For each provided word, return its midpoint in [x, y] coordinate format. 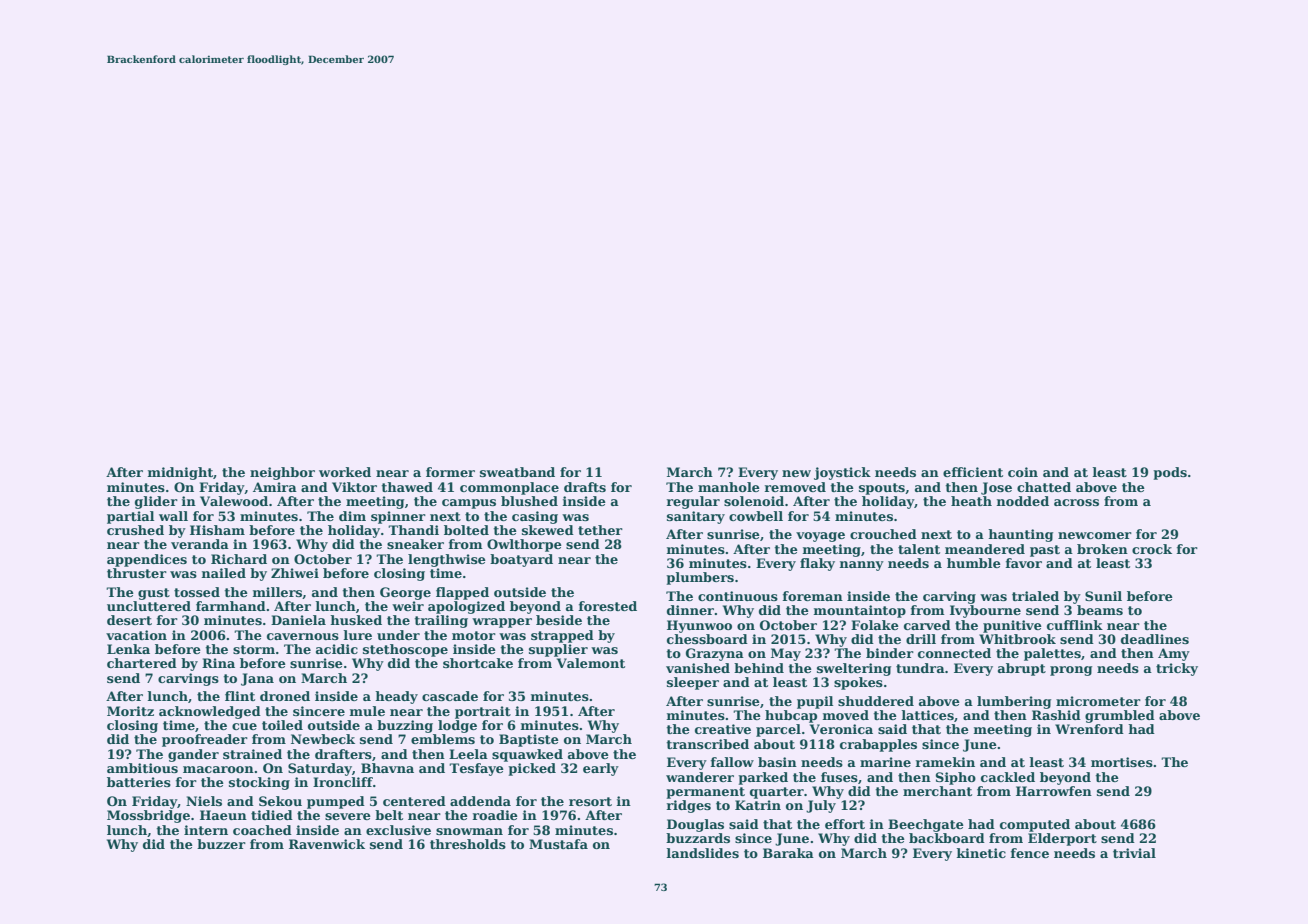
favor [1024, 563]
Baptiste [529, 740]
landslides [703, 853]
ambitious [142, 768]
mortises [1122, 762]
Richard [239, 559]
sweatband [517, 472]
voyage [820, 537]
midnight [180, 473]
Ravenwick [327, 844]
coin [1023, 472]
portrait [483, 712]
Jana [257, 679]
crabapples [878, 745]
